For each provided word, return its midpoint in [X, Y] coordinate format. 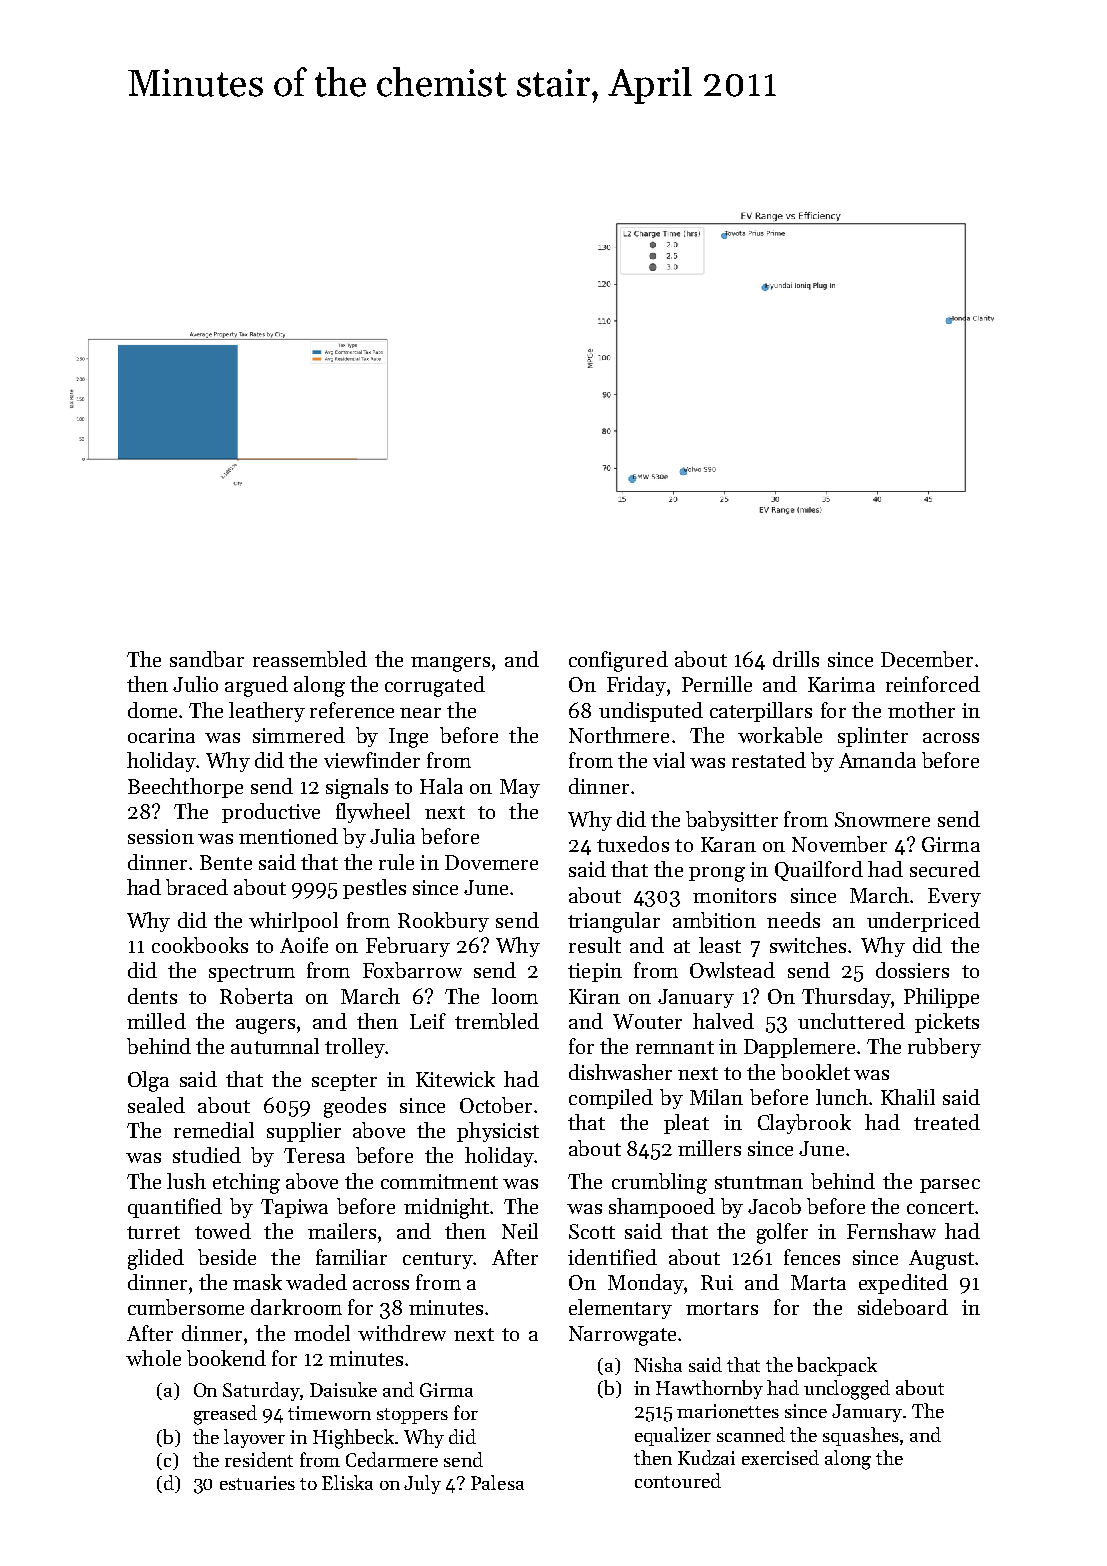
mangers [450, 664]
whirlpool [293, 922]
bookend [226, 1358]
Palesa [497, 1482]
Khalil [908, 1097]
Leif [428, 1021]
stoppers [412, 1416]
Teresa [314, 1155]
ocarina [161, 735]
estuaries [257, 1483]
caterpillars [761, 712]
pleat [686, 1124]
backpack [837, 1366]
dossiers [912, 970]
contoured [678, 1480]
